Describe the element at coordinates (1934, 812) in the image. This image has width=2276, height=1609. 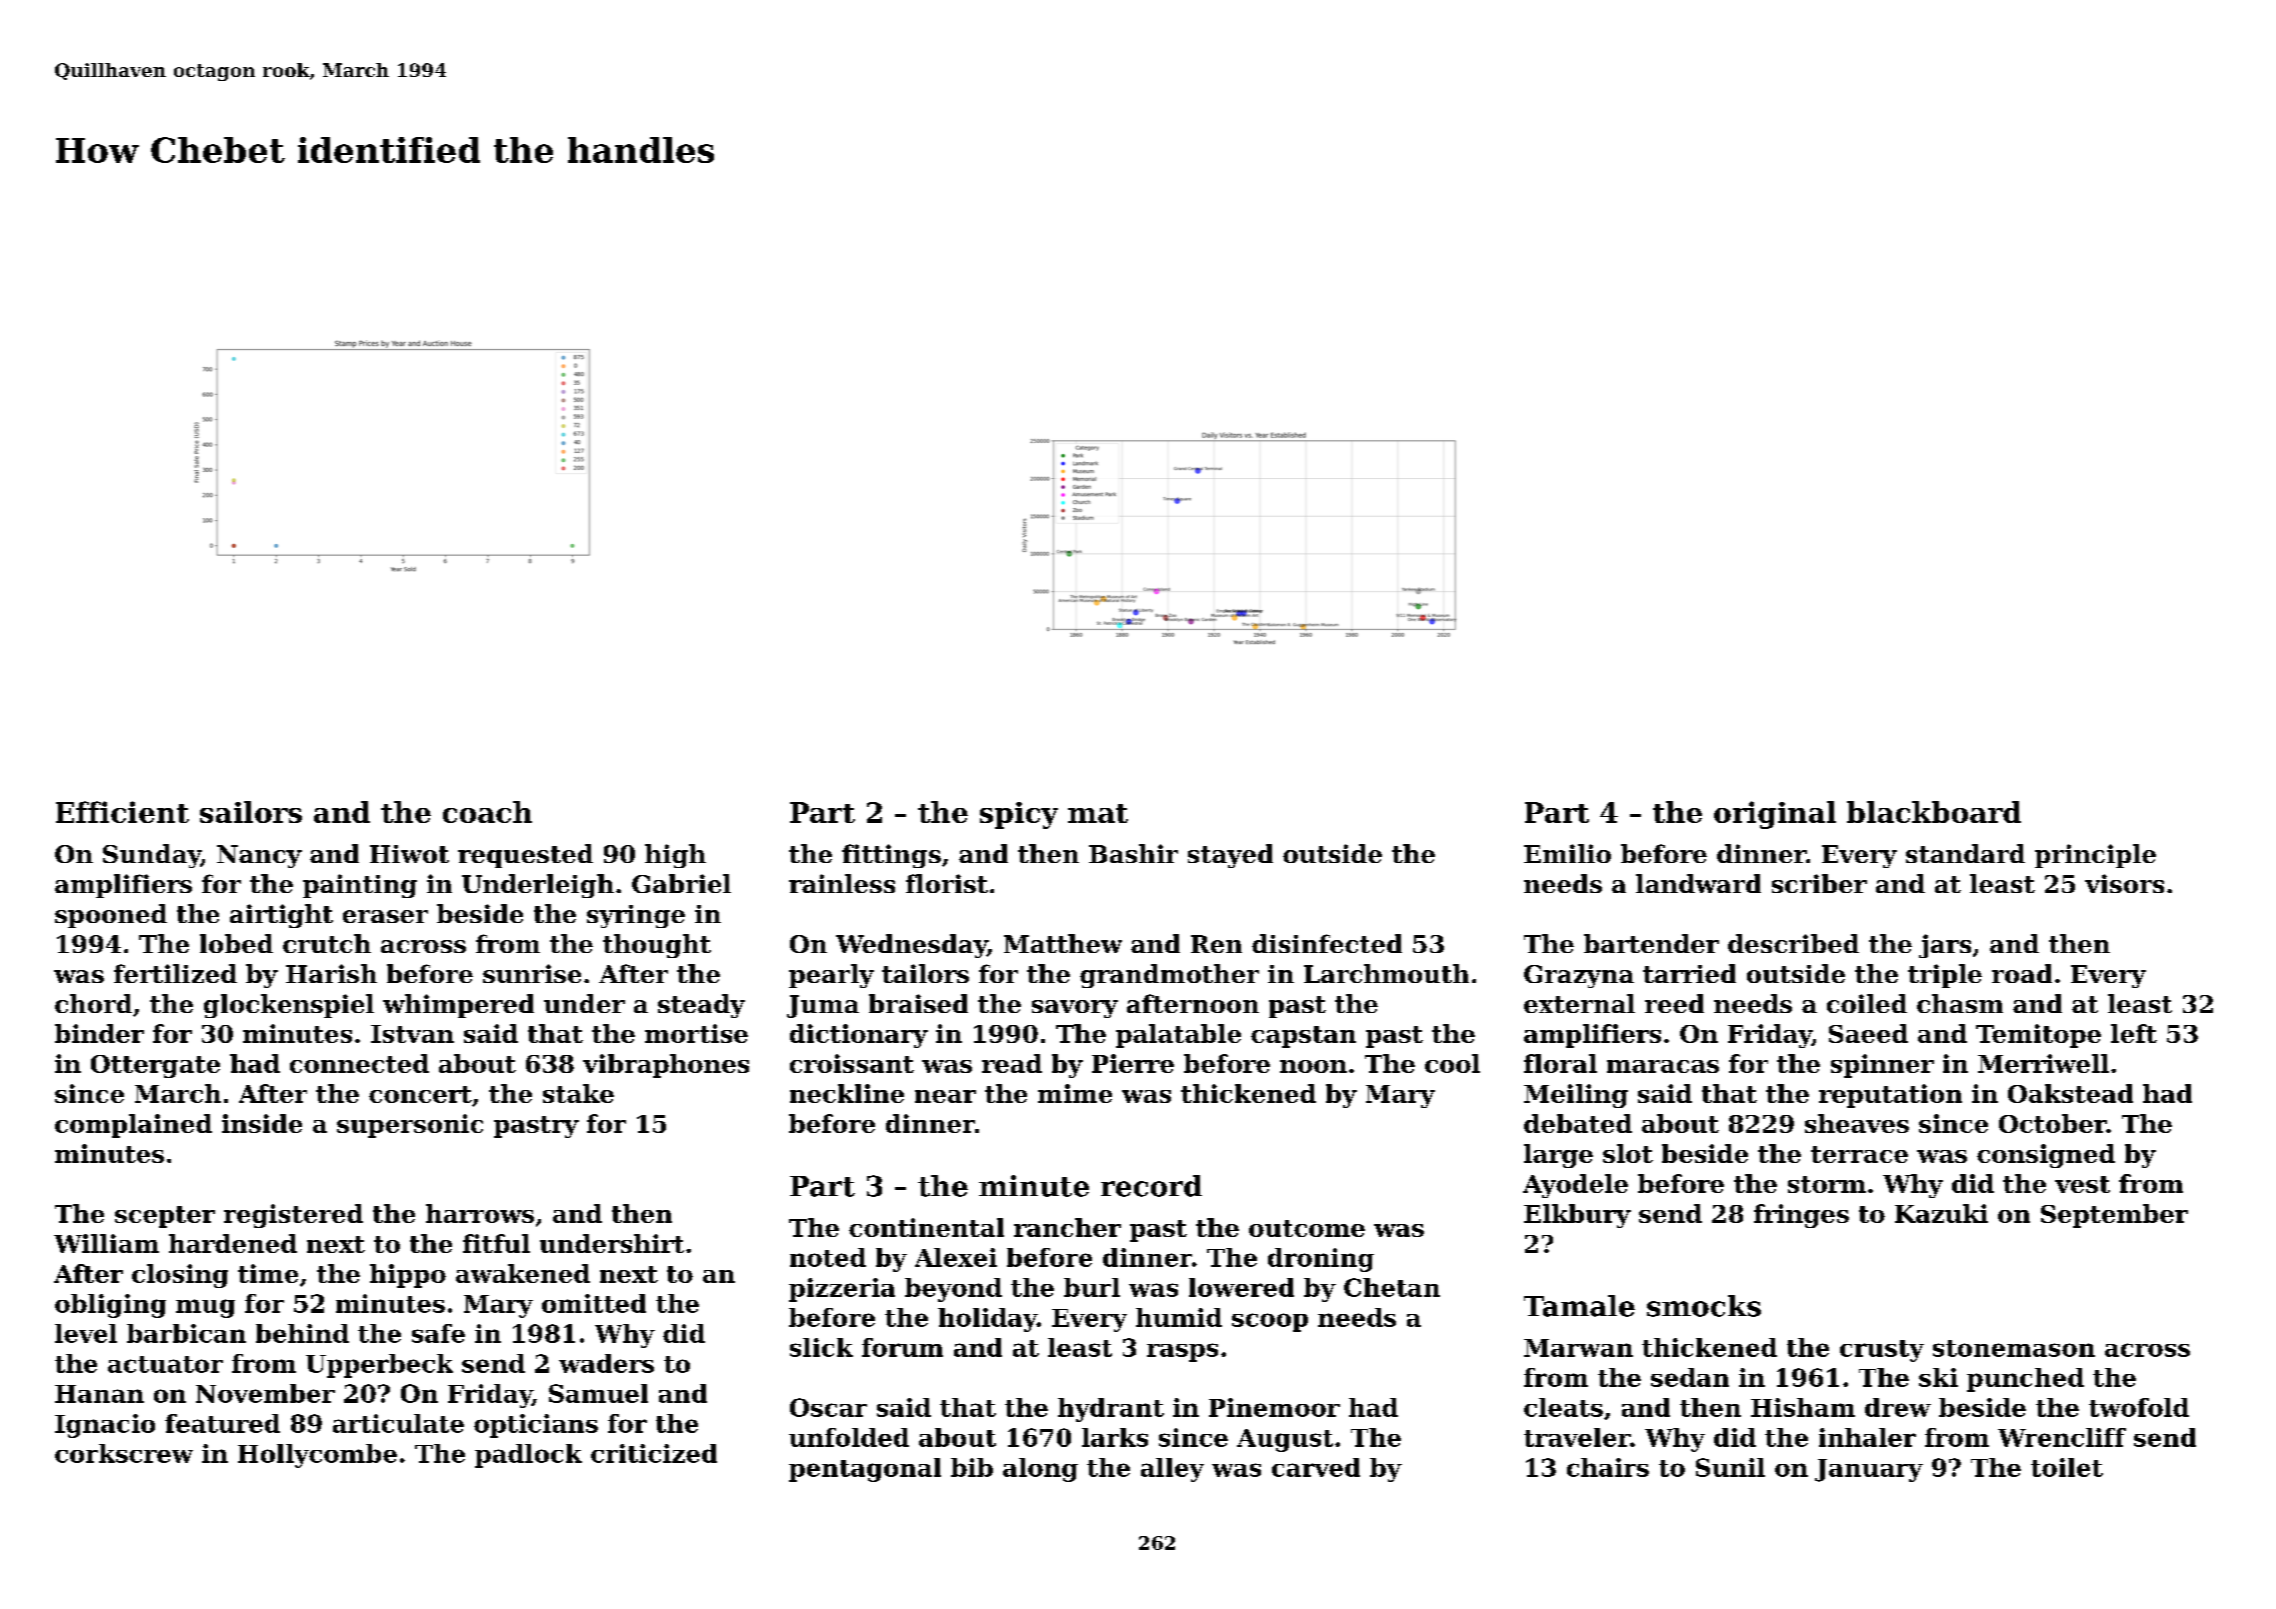
I see `blackboard` at that location.
